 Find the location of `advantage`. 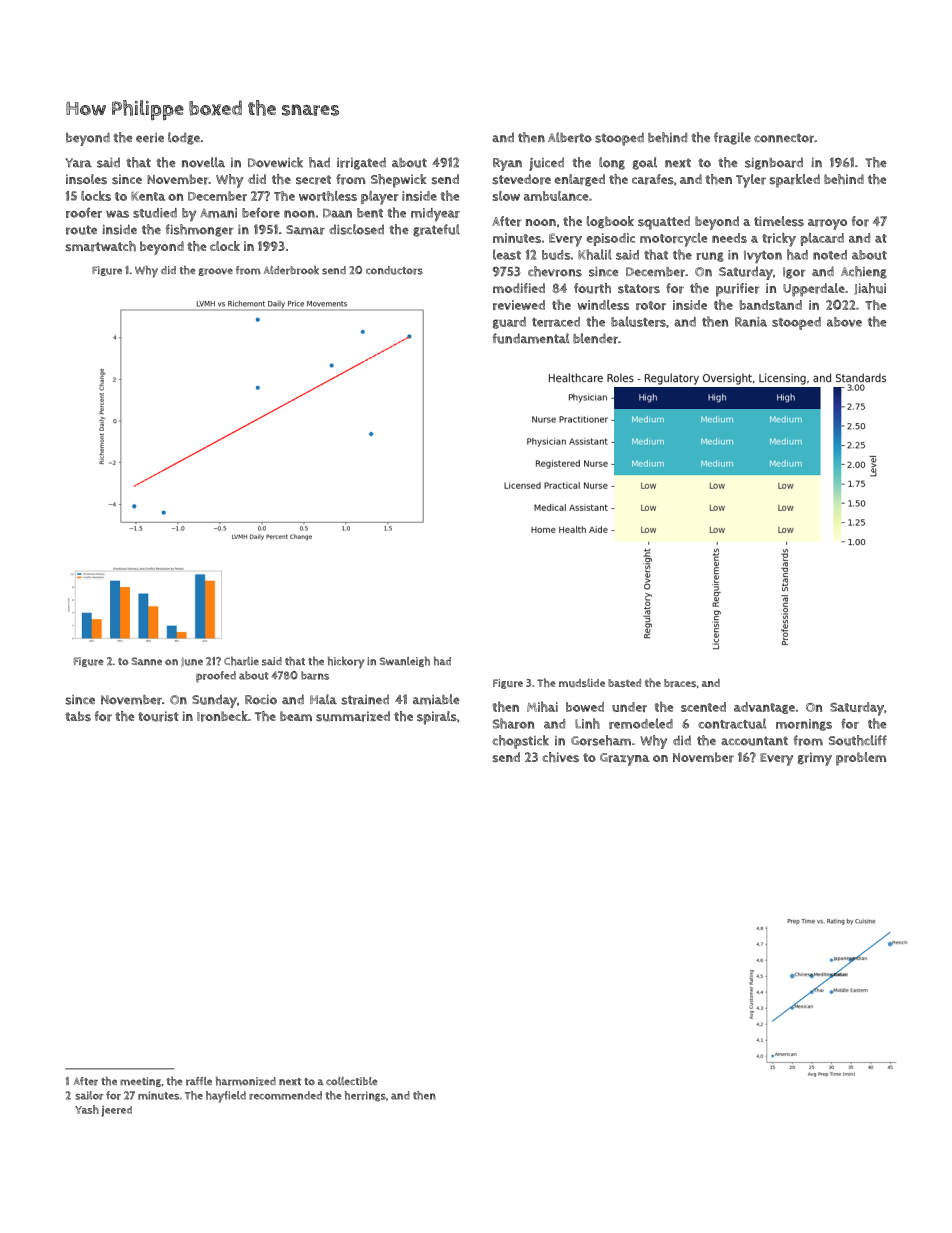

advantage is located at coordinates (764, 708).
